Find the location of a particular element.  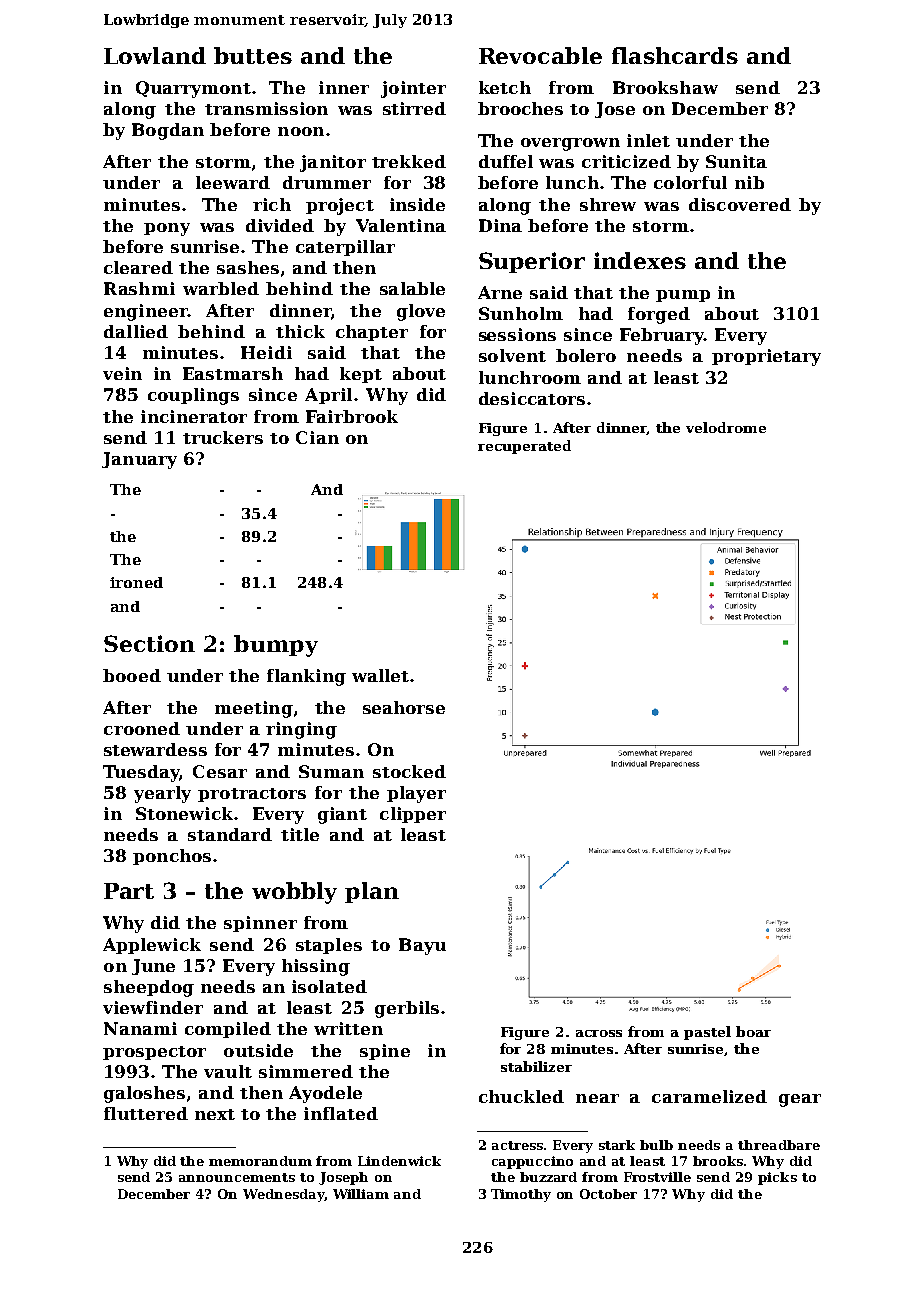

memorandum is located at coordinates (260, 1161).
